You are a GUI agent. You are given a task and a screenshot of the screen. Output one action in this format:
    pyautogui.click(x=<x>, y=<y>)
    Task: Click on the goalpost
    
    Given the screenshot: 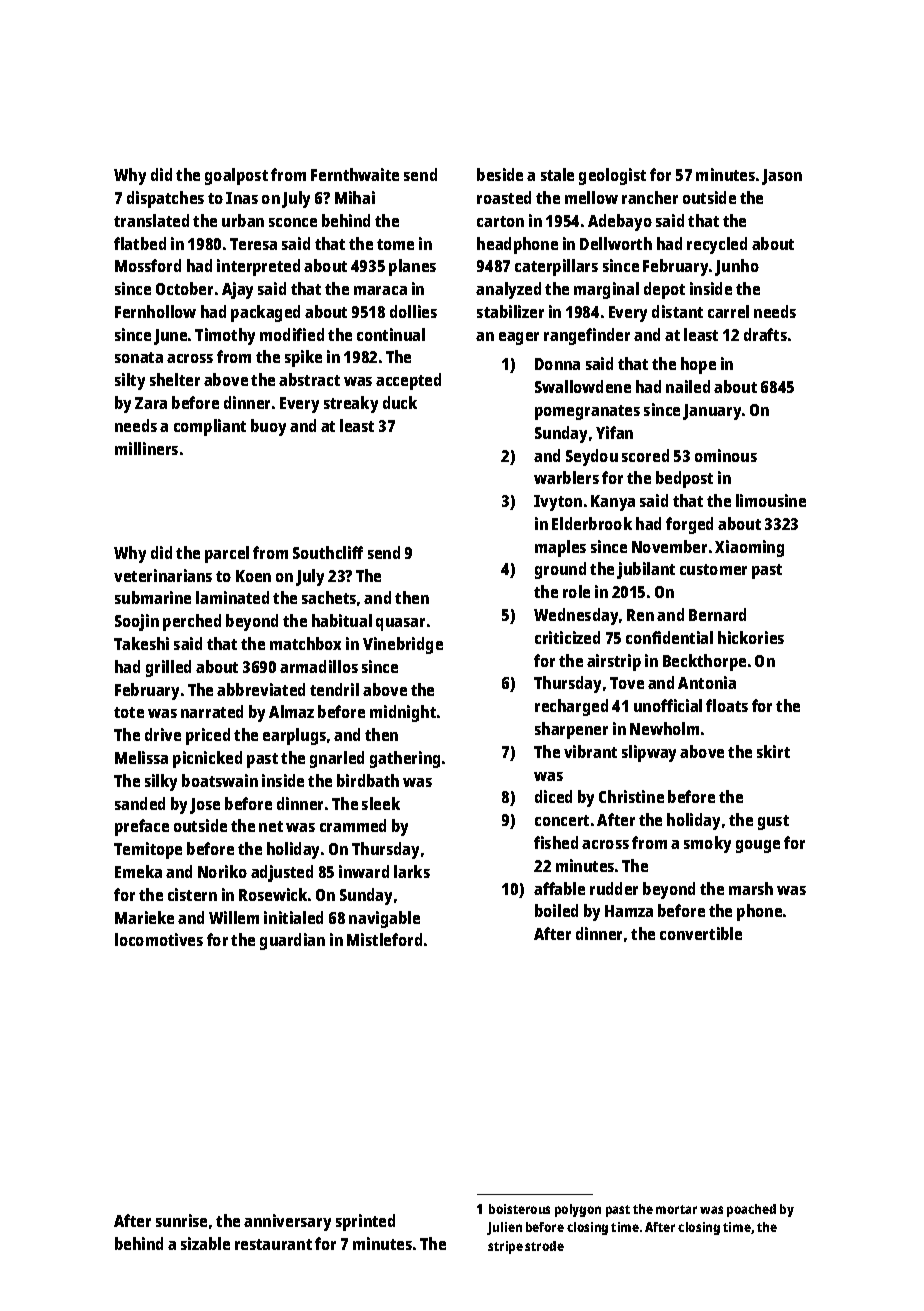 What is the action you would take?
    pyautogui.click(x=236, y=176)
